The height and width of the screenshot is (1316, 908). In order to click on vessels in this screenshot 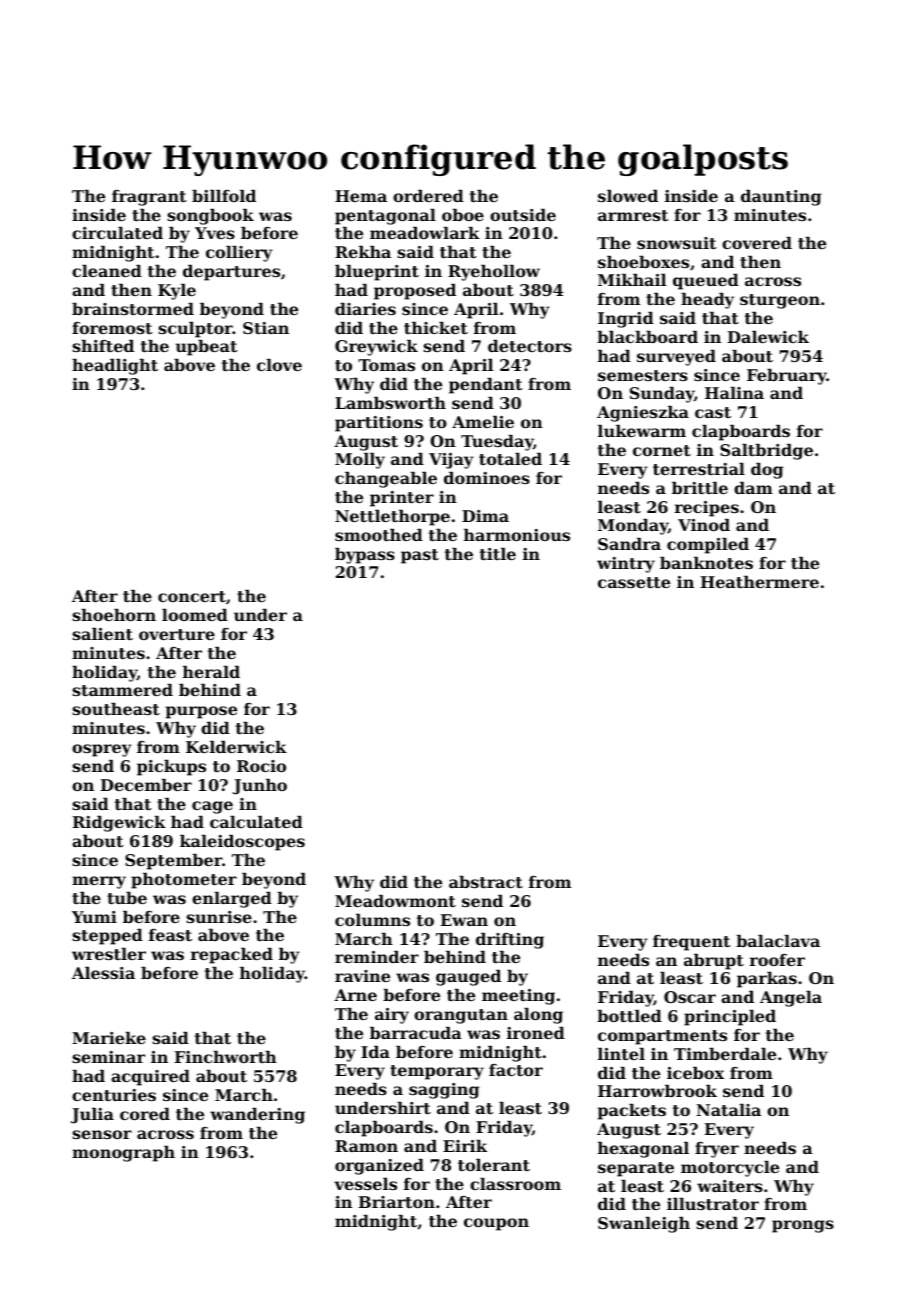, I will do `click(365, 1184)`.
